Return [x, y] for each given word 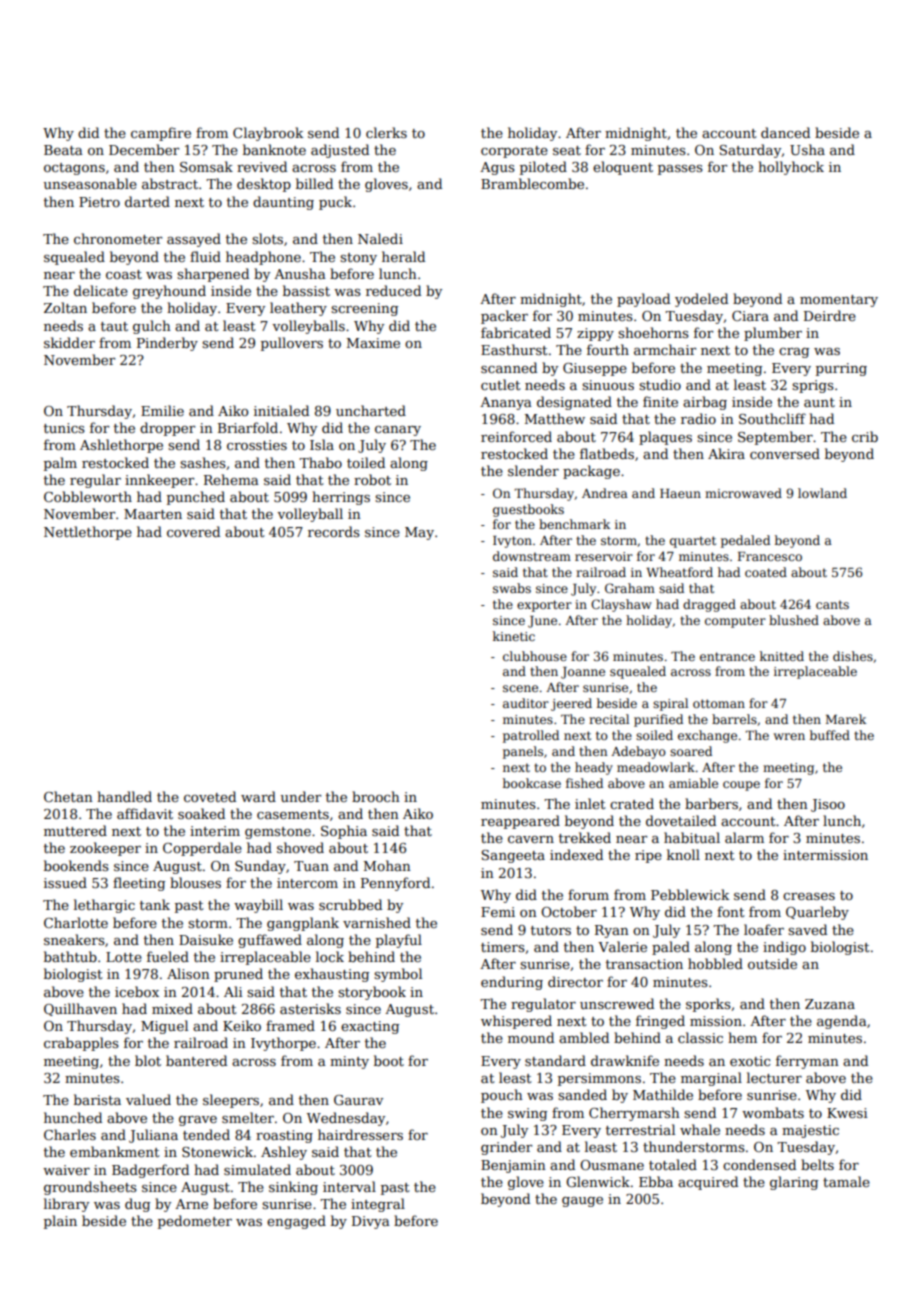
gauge [582, 1202]
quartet [693, 542]
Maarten [153, 514]
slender [533, 470]
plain [60, 1222]
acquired [708, 1183]
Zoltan [65, 307]
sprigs [813, 386]
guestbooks [528, 510]
